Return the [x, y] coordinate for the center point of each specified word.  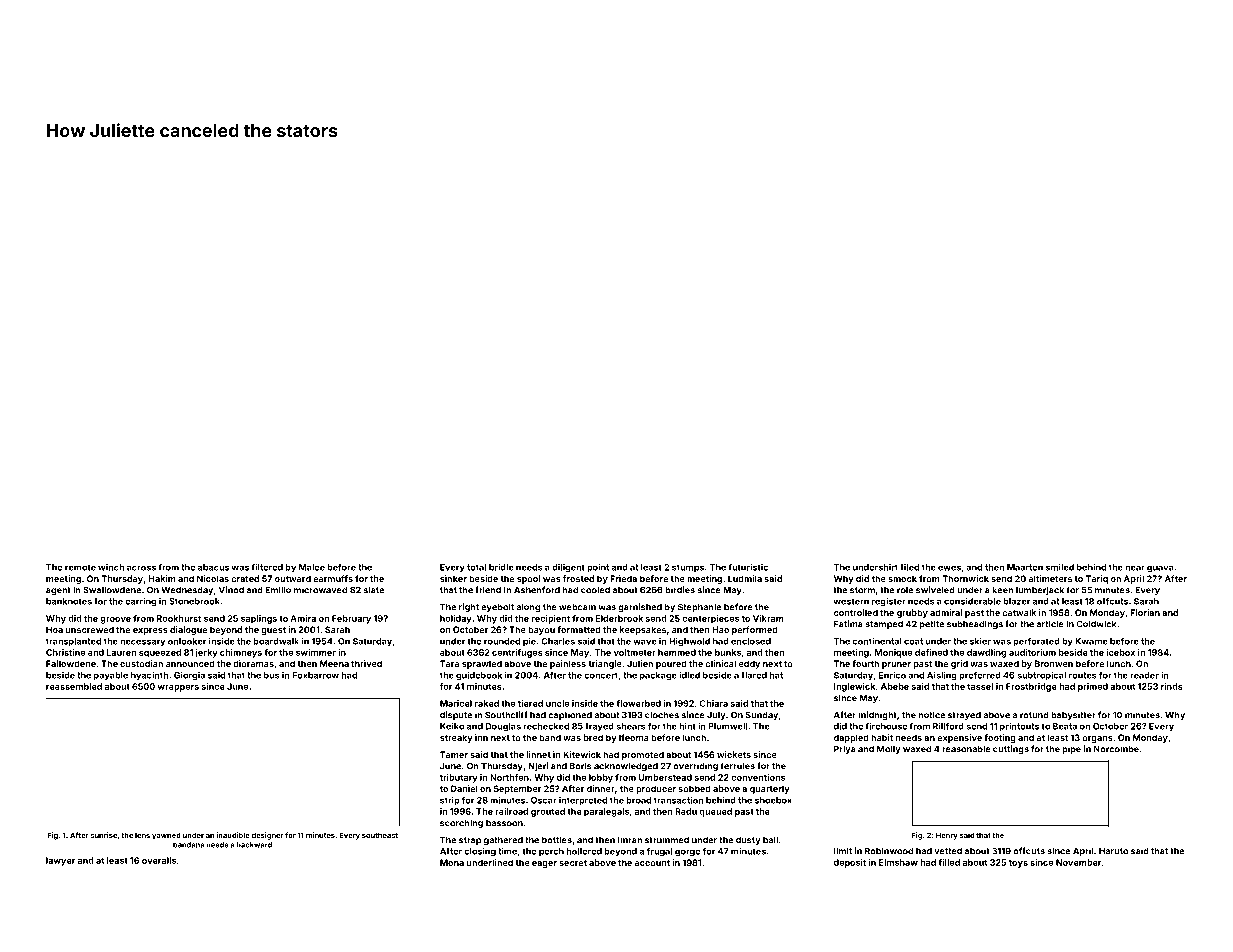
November [1078, 862]
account [652, 863]
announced [190, 663]
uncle [557, 703]
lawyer [60, 861]
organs [1097, 739]
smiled [1060, 567]
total [476, 567]
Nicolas [213, 578]
